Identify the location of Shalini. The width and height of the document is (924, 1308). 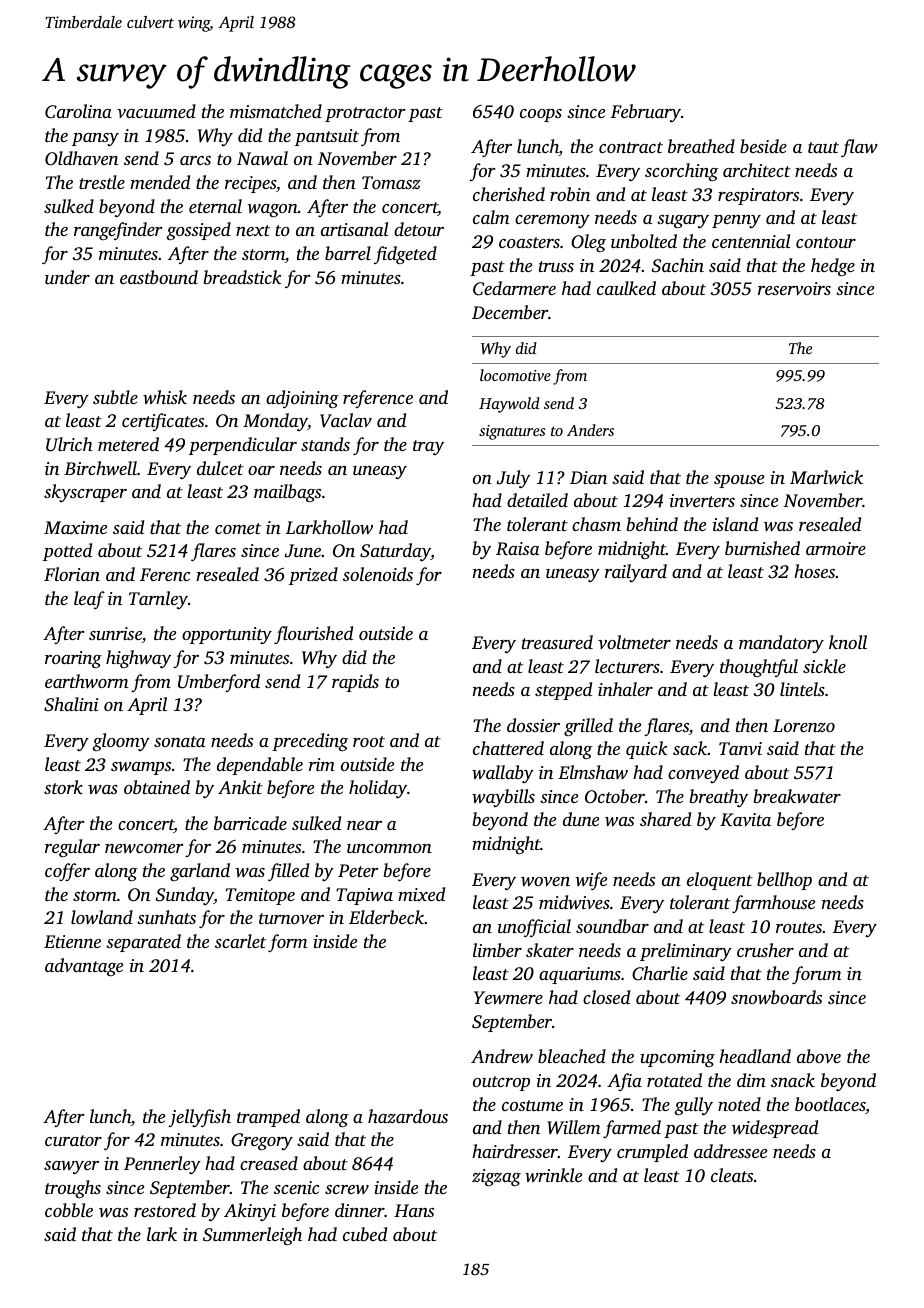
(71, 704).
